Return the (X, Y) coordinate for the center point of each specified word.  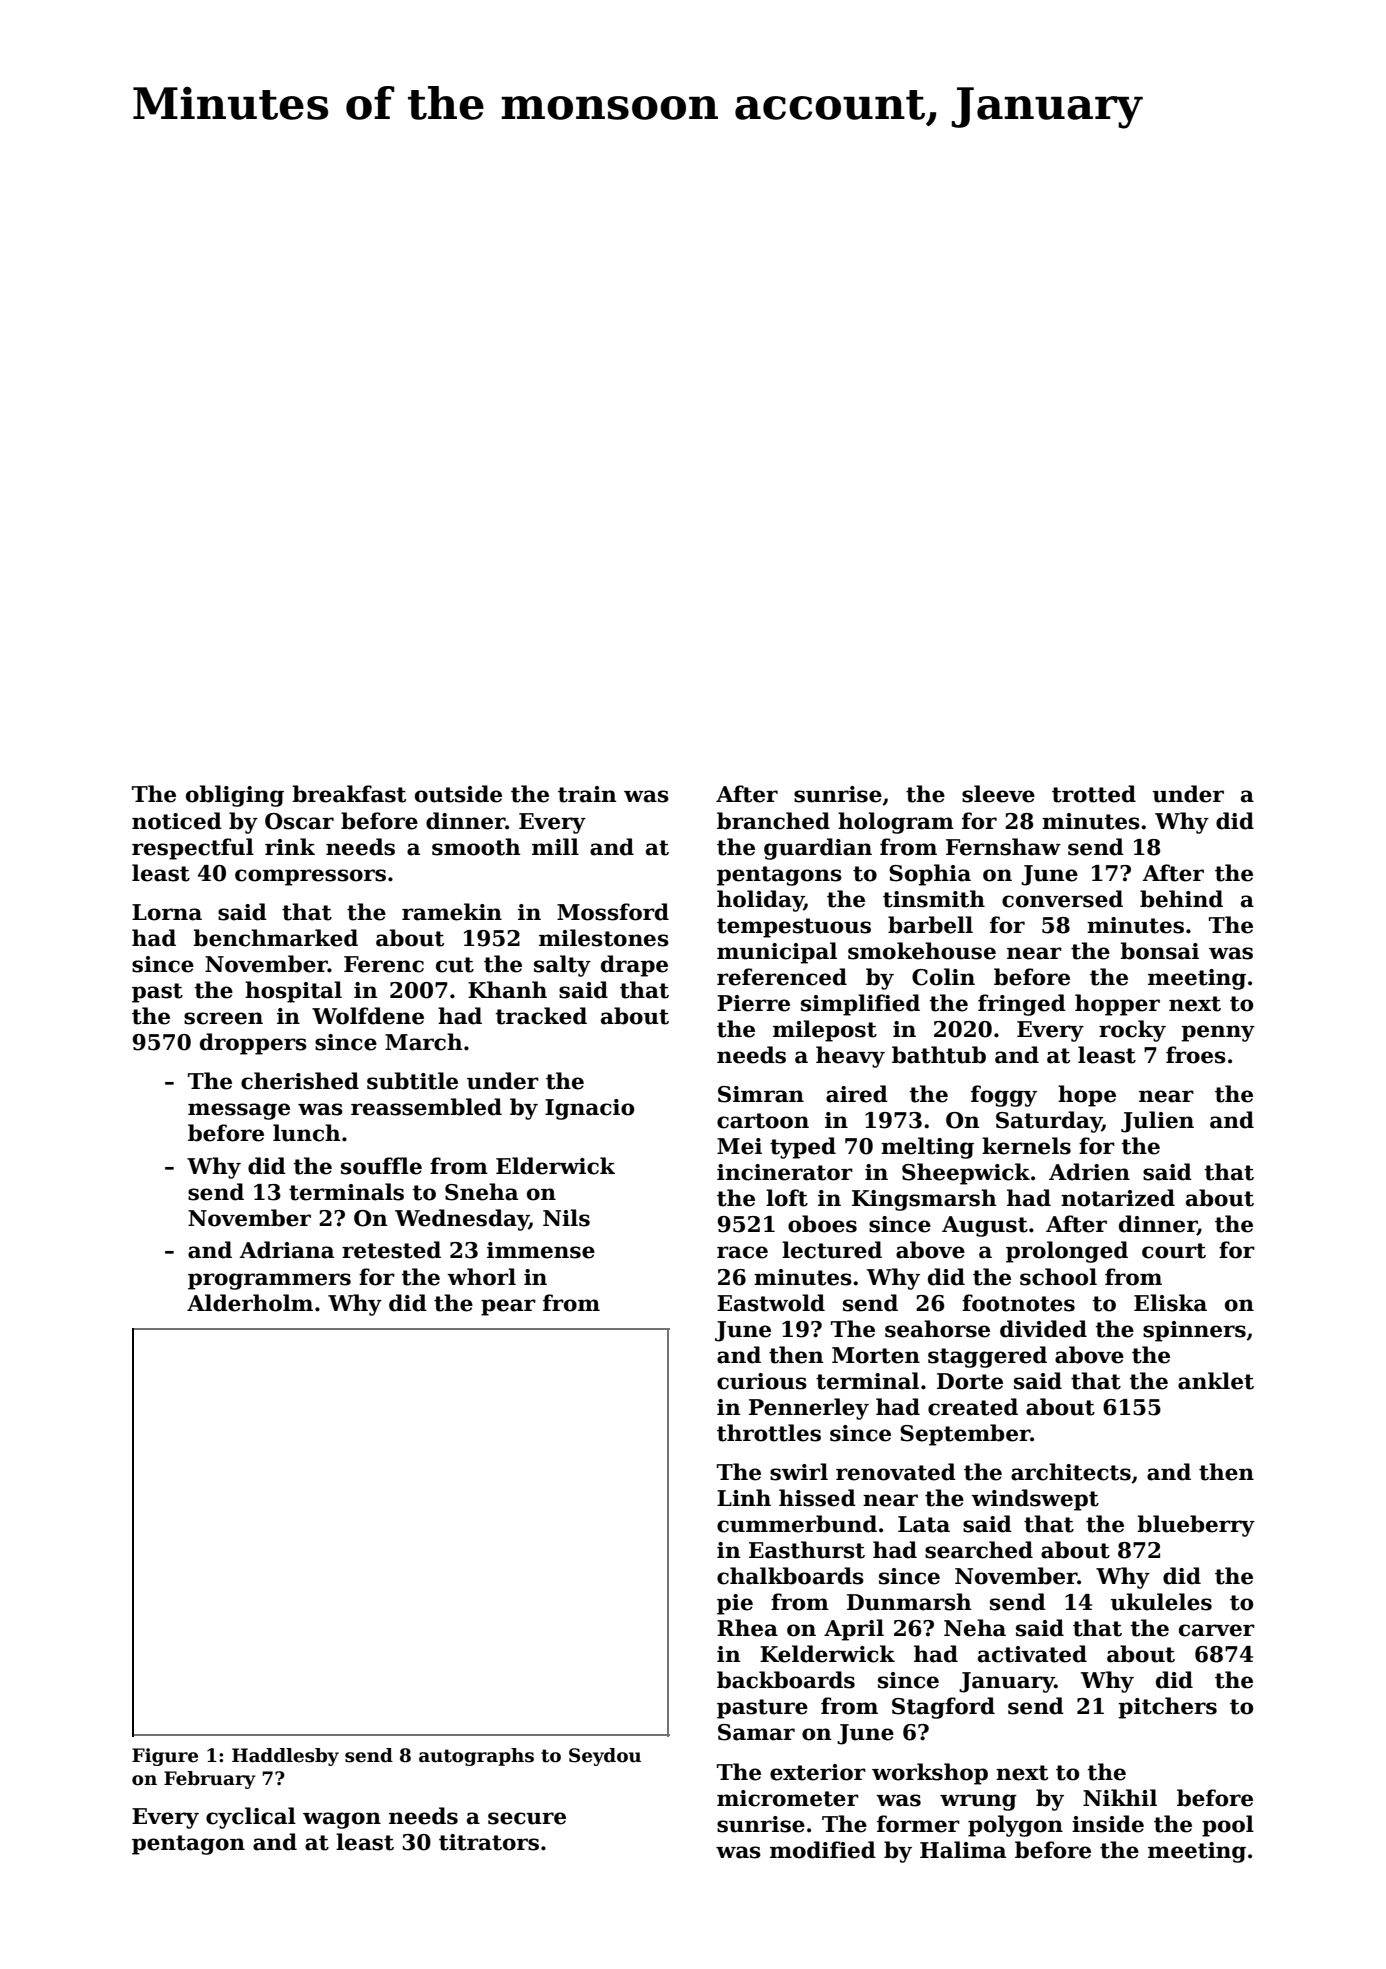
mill (555, 846)
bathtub (939, 1055)
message (239, 1111)
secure (527, 1818)
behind (1181, 899)
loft (787, 1198)
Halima (963, 1850)
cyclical (251, 1818)
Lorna (167, 912)
